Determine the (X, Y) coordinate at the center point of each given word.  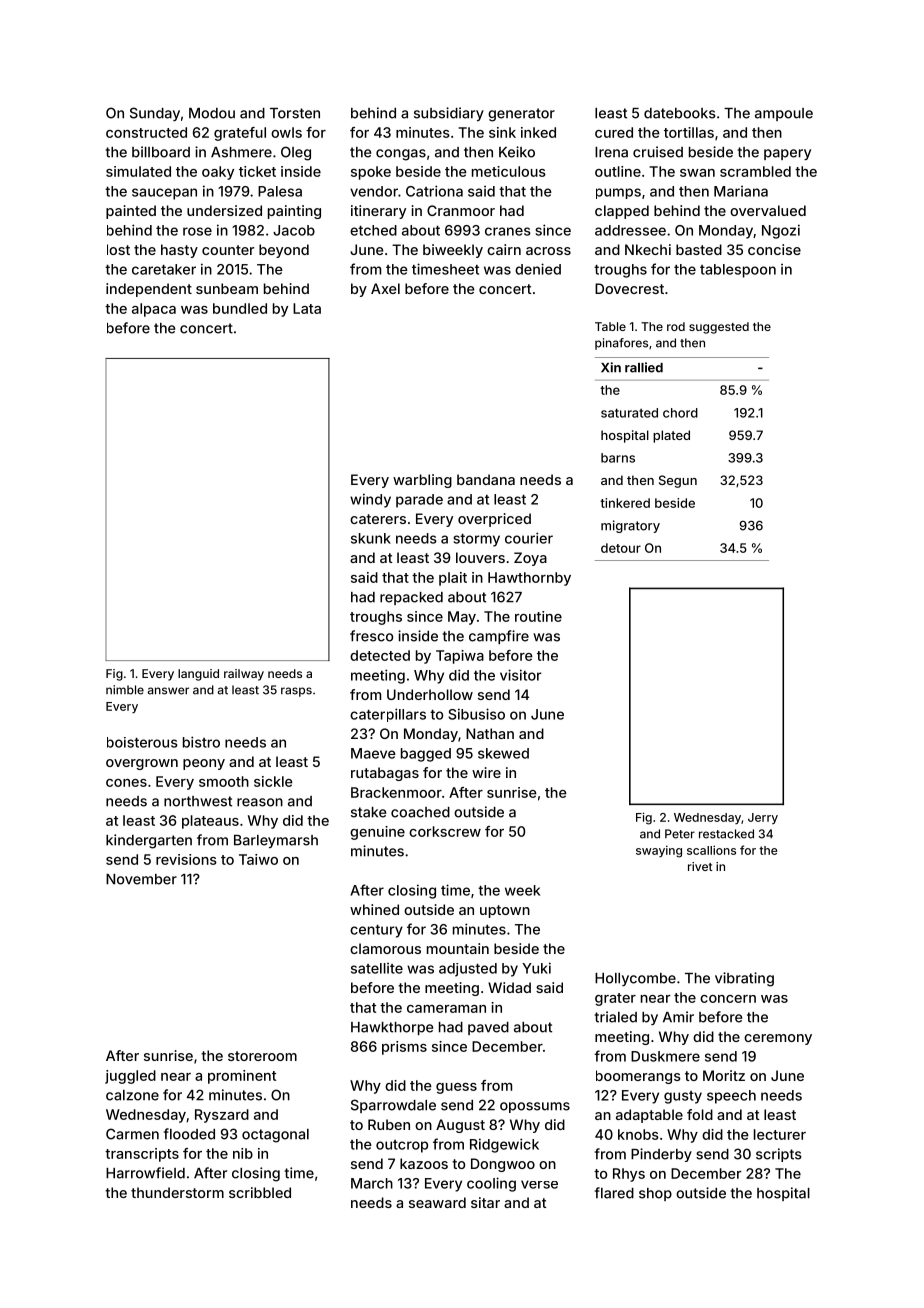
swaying (659, 851)
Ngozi (781, 231)
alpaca (154, 310)
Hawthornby (529, 579)
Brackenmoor (396, 792)
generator (521, 115)
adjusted (468, 970)
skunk (371, 538)
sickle (273, 781)
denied (538, 269)
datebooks (680, 113)
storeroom (262, 1056)
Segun (678, 481)
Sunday (155, 114)
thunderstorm (177, 1192)
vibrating (744, 979)
